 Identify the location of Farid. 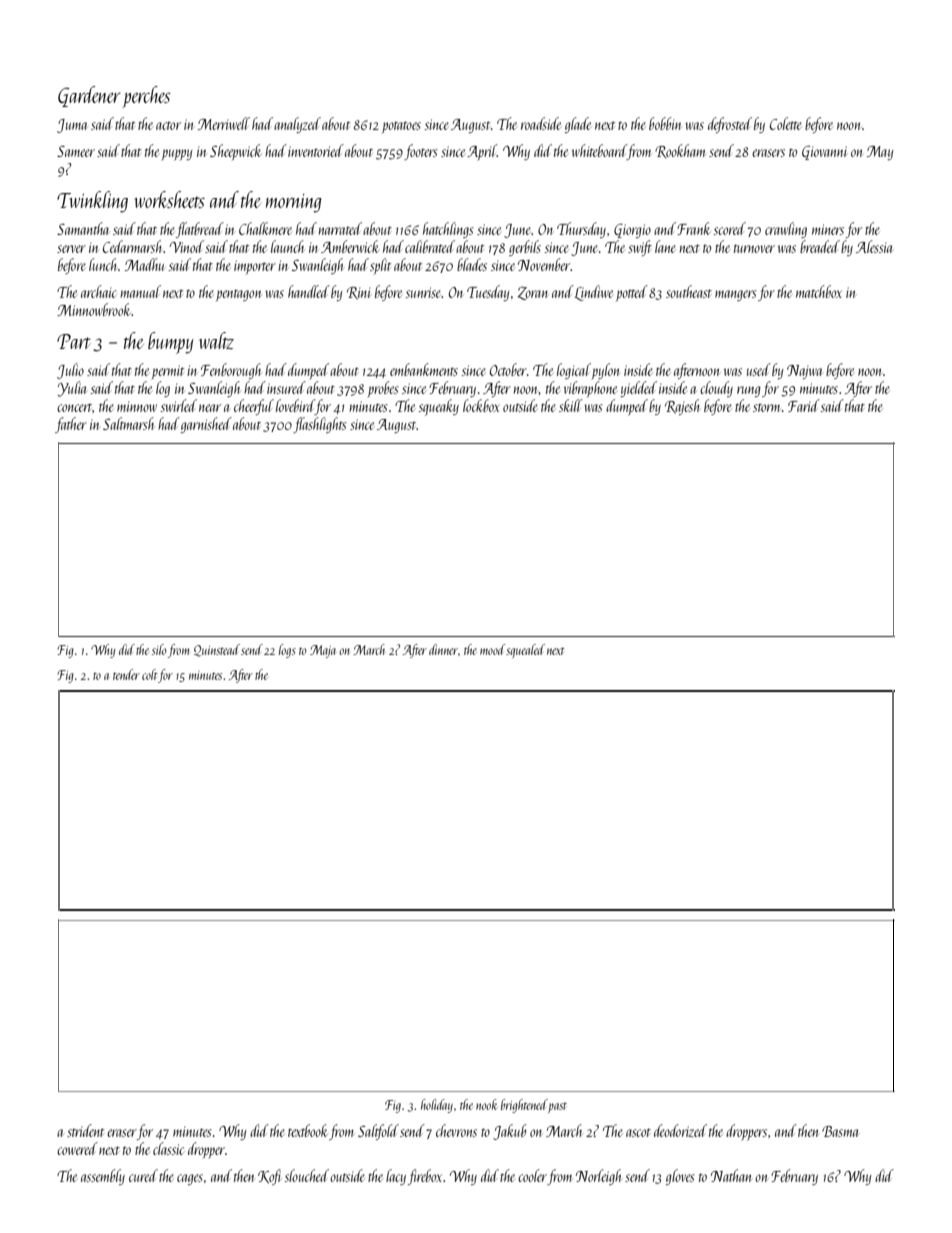
(804, 405).
